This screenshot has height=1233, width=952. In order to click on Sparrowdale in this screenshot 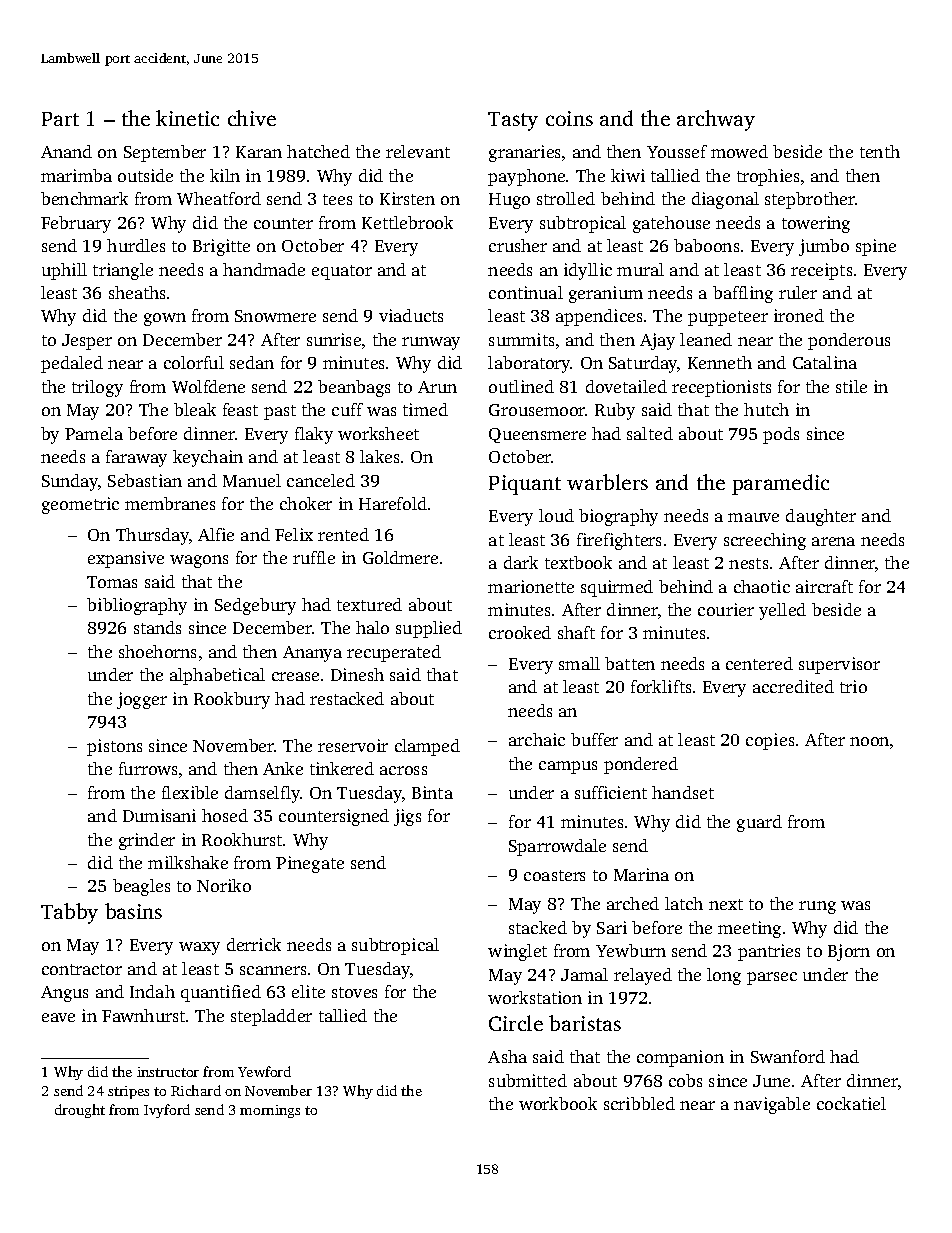, I will do `click(557, 847)`.
